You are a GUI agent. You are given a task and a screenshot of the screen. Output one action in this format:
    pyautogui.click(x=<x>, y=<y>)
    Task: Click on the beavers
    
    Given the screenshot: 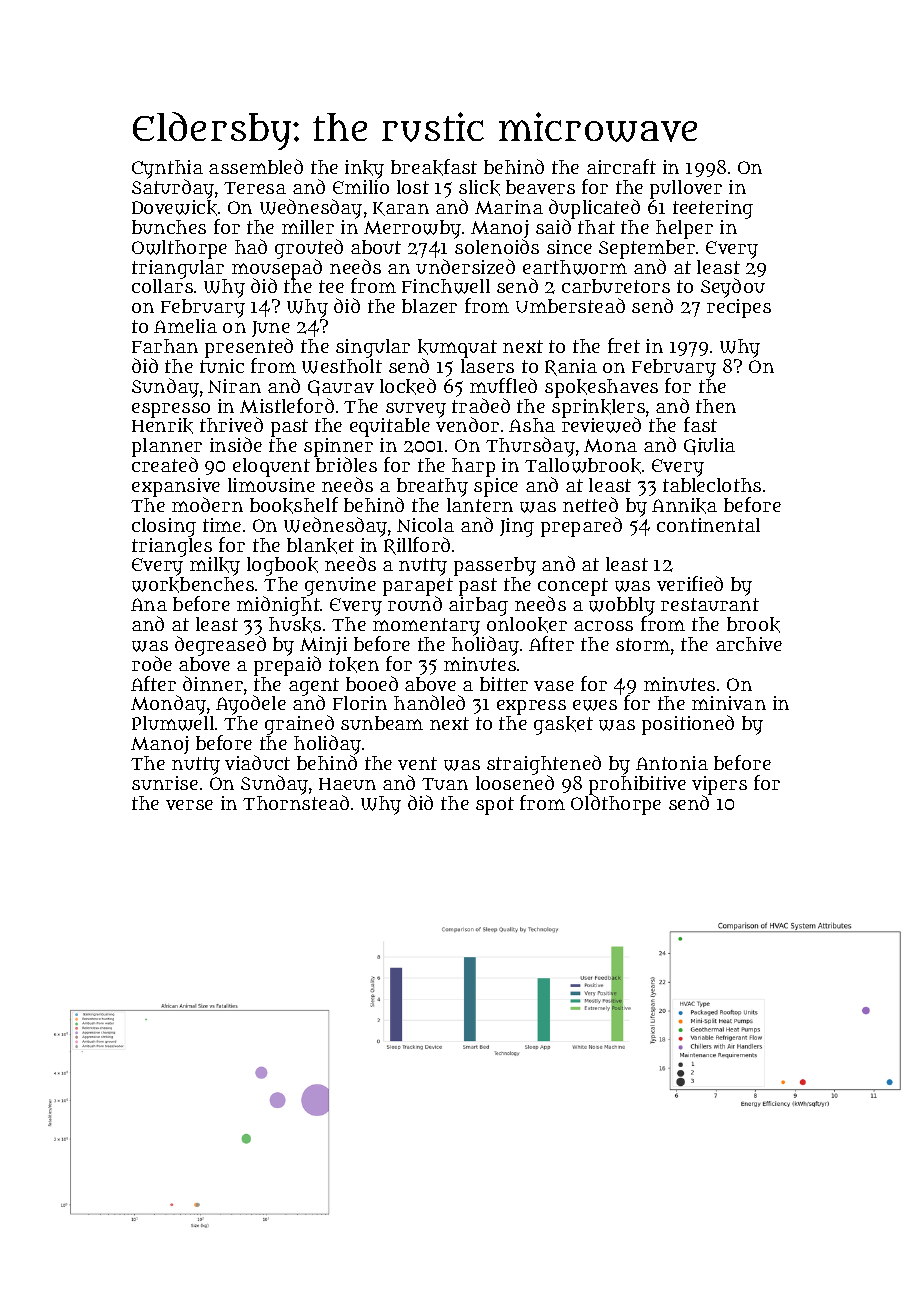 What is the action you would take?
    pyautogui.click(x=540, y=187)
